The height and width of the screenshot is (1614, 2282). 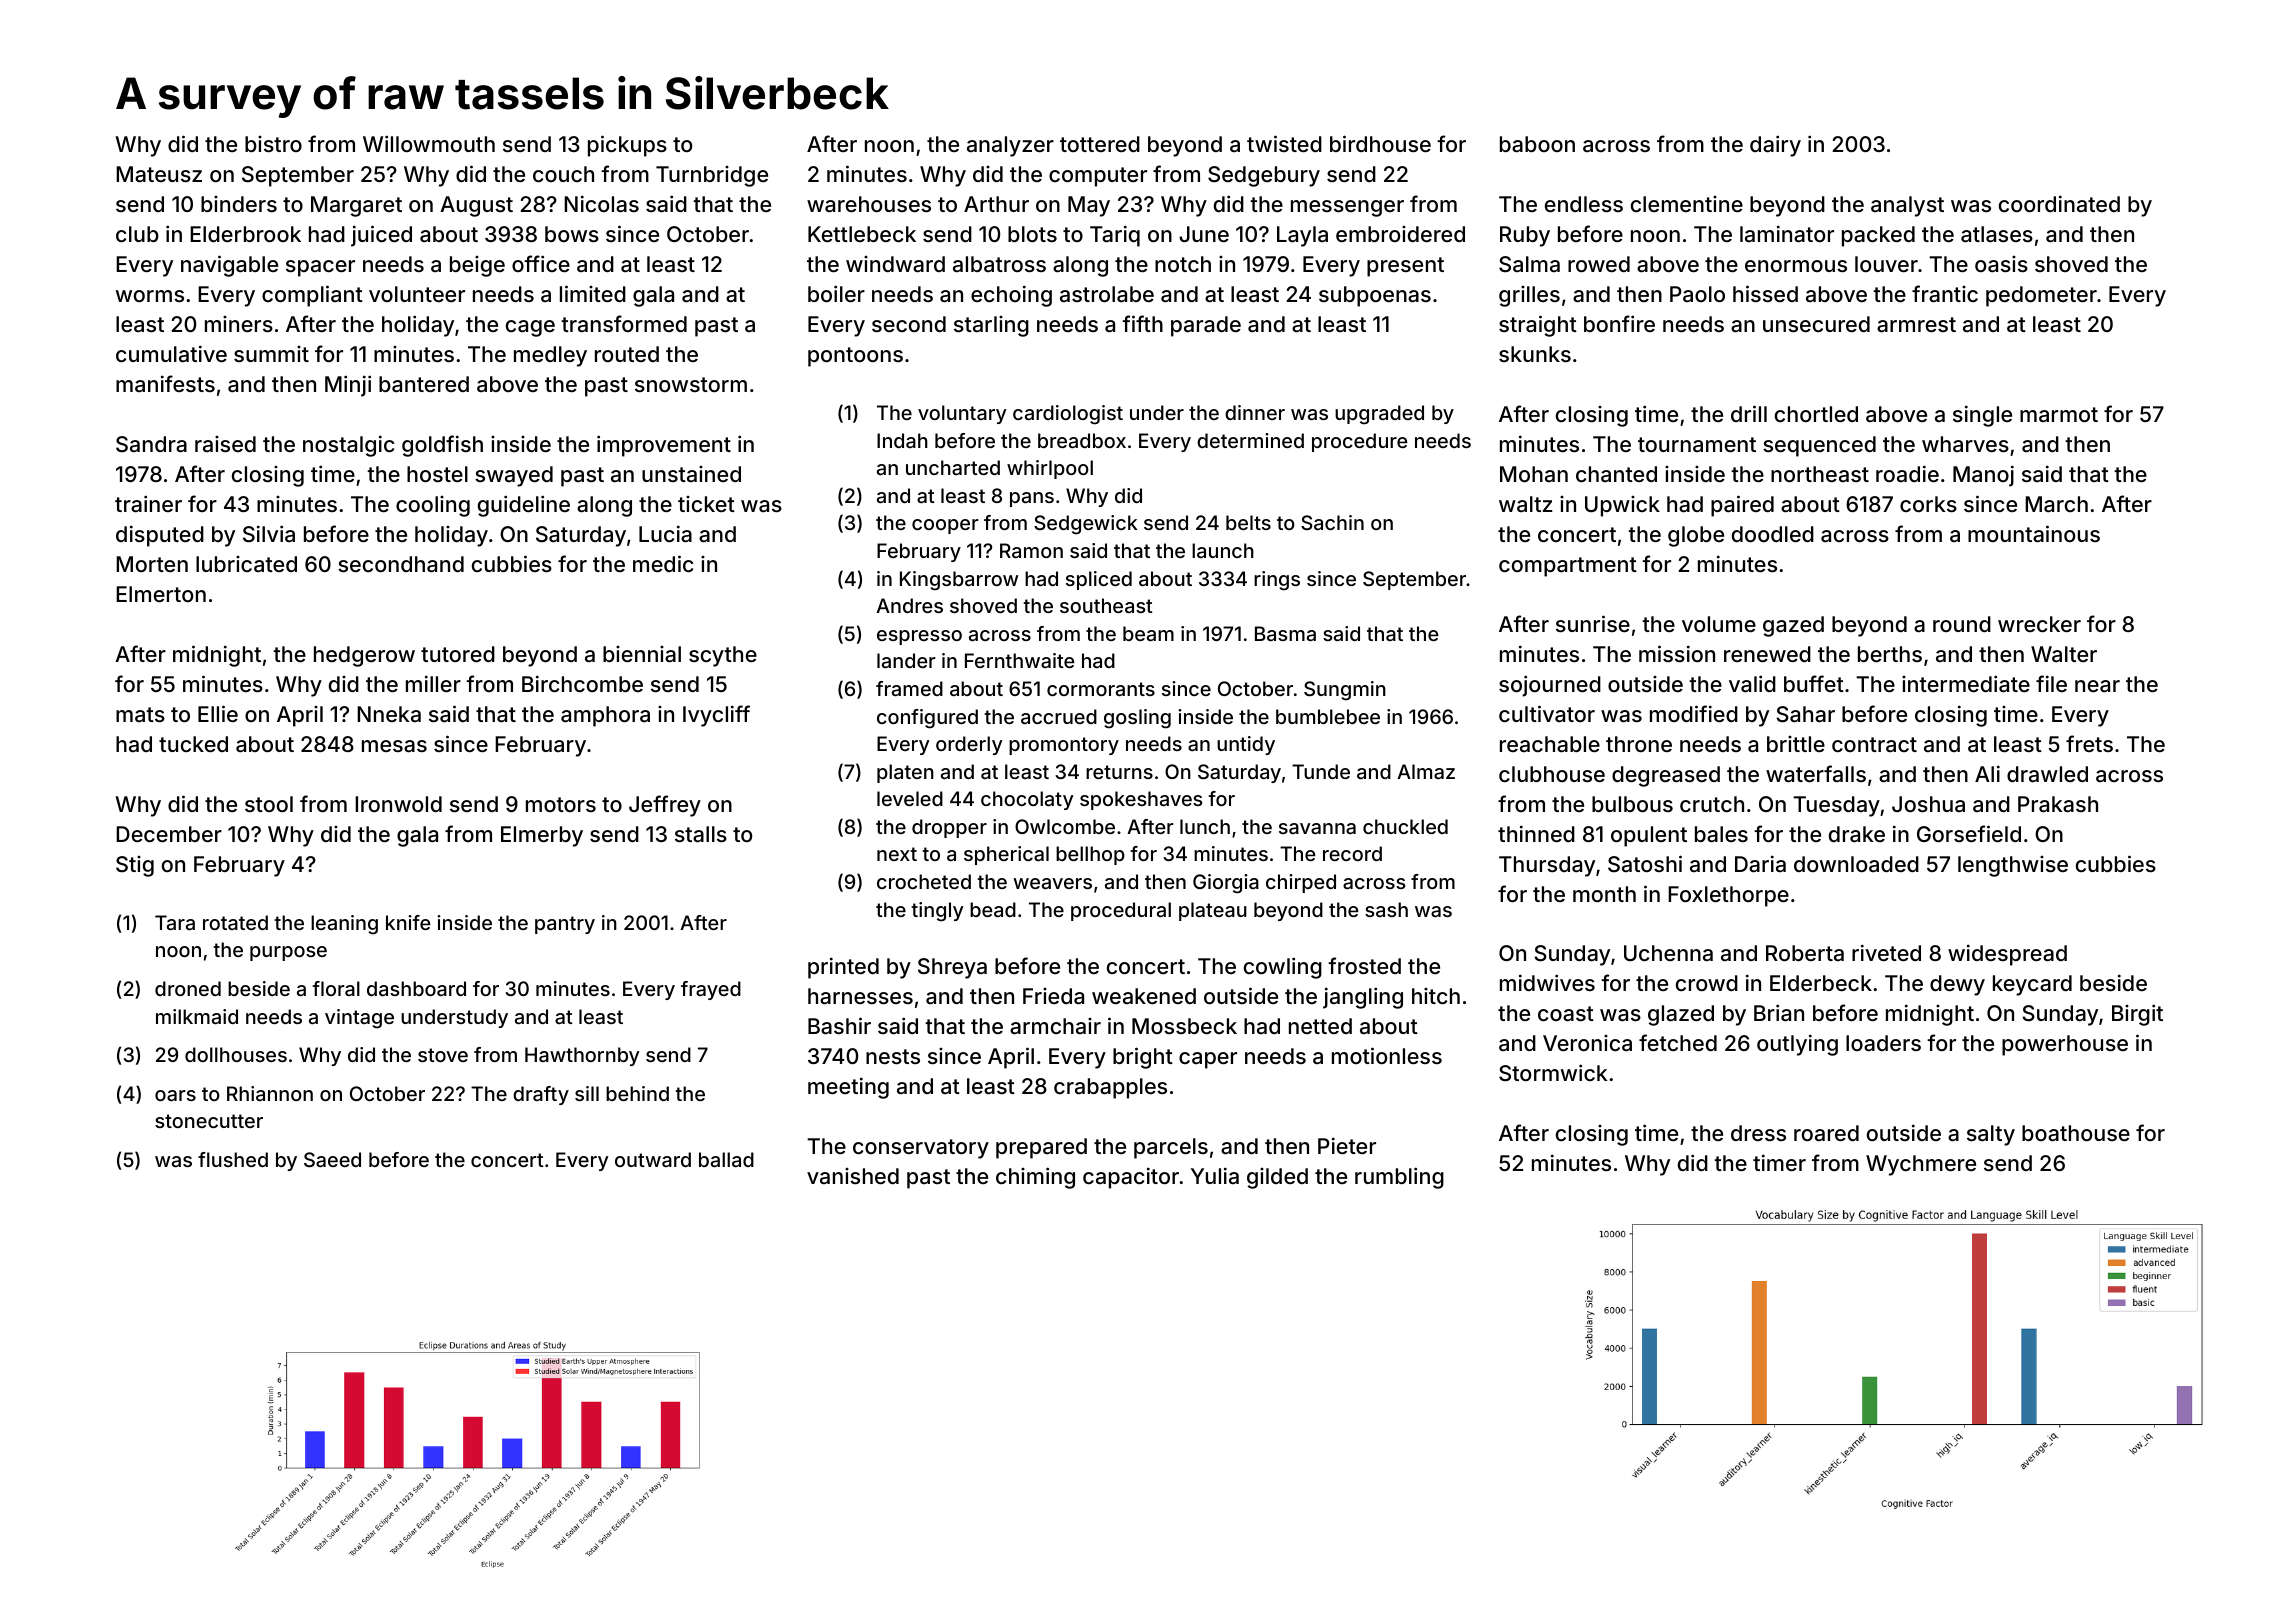 What do you see at coordinates (1568, 567) in the screenshot?
I see `compartment` at bounding box center [1568, 567].
